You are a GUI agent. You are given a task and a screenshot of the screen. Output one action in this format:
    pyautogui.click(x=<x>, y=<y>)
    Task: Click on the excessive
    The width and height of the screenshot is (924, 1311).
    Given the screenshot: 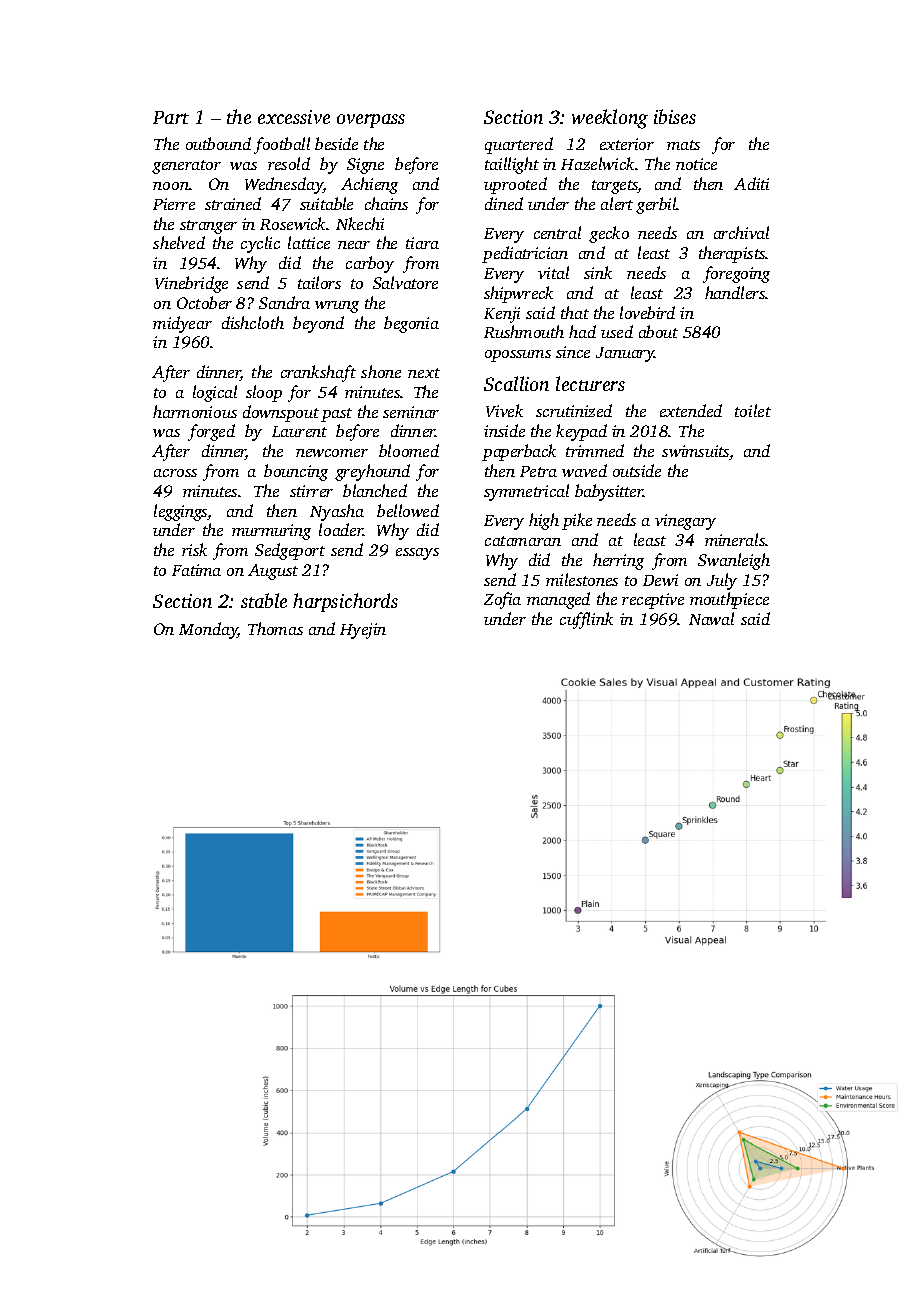 What is the action you would take?
    pyautogui.click(x=294, y=117)
